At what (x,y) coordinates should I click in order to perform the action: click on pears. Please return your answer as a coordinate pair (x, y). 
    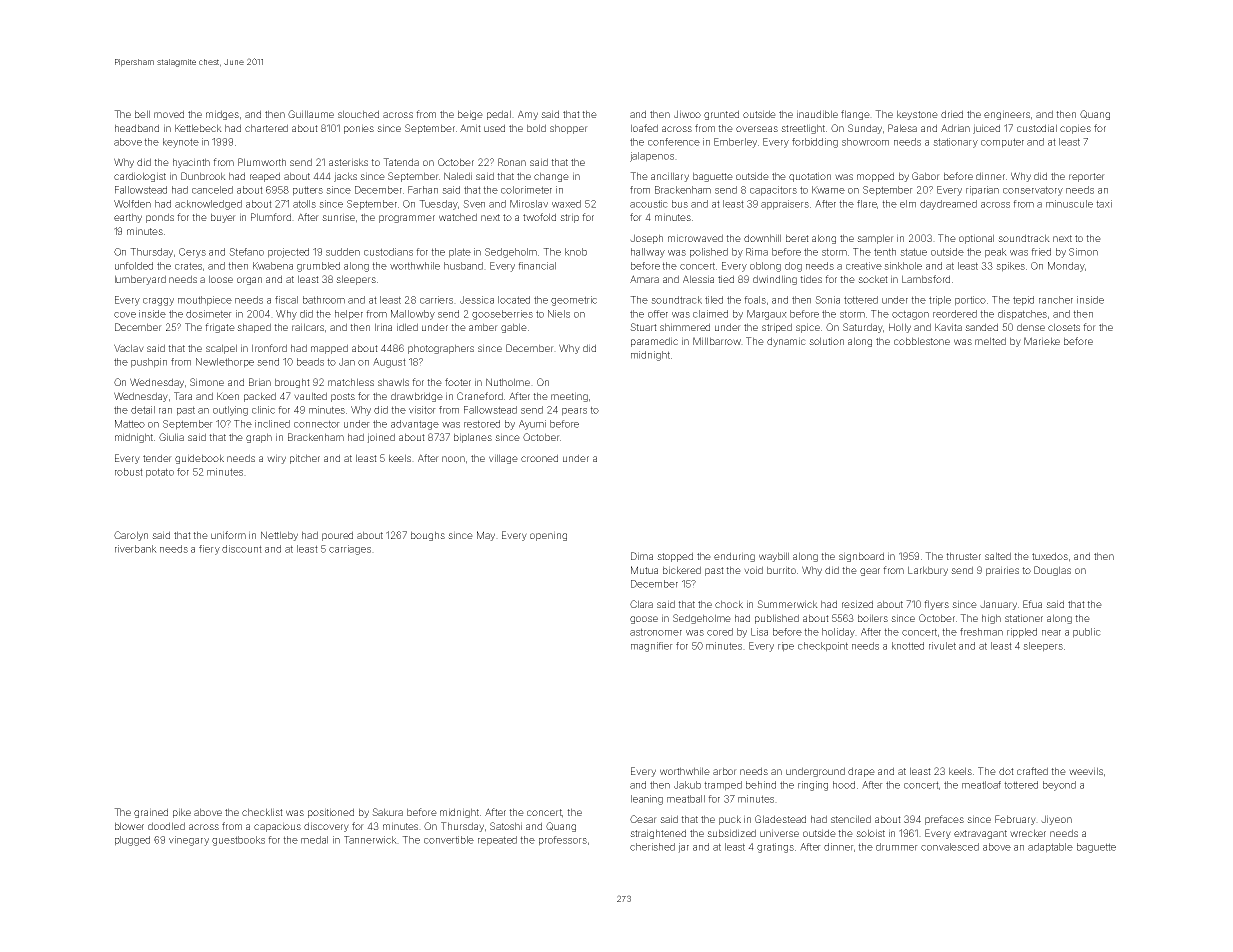
    Looking at the image, I should click on (574, 412).
